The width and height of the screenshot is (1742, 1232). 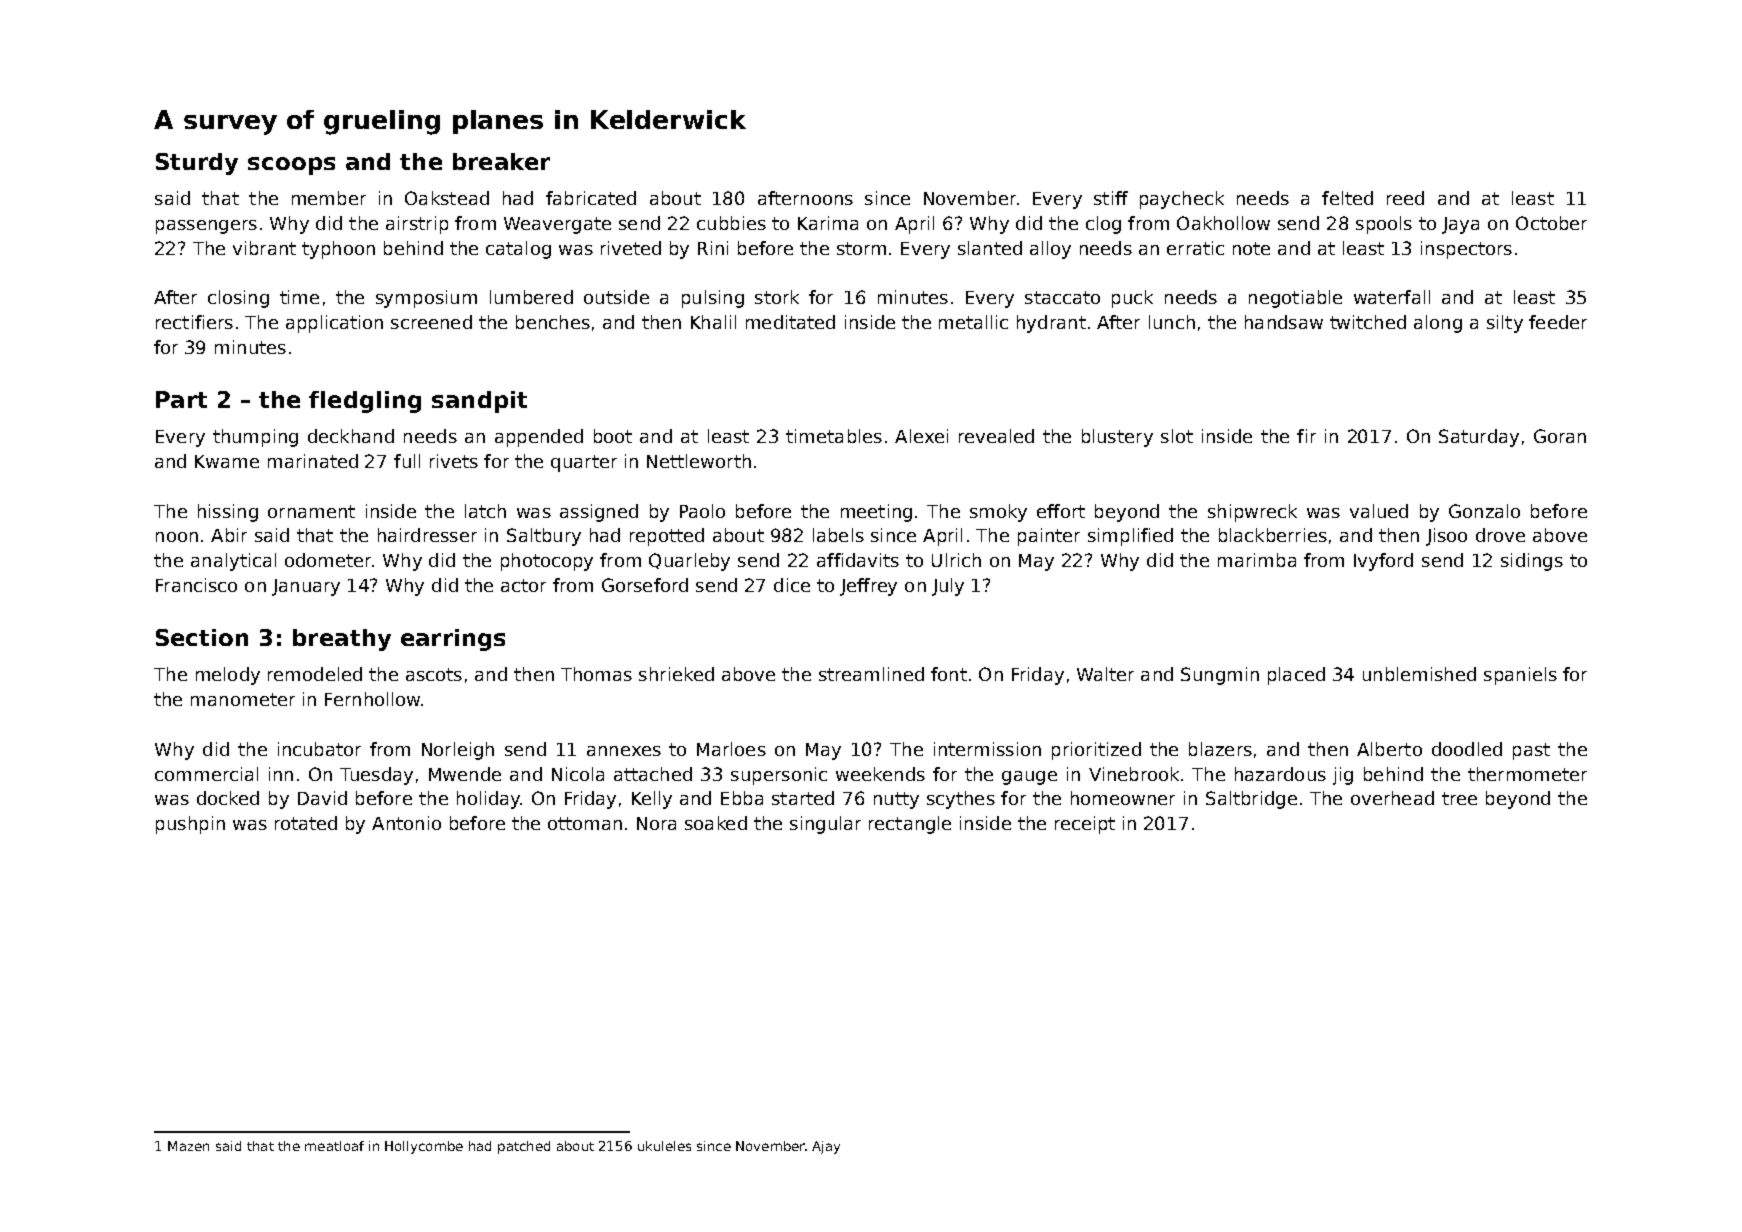 I want to click on annexes, so click(x=624, y=751).
